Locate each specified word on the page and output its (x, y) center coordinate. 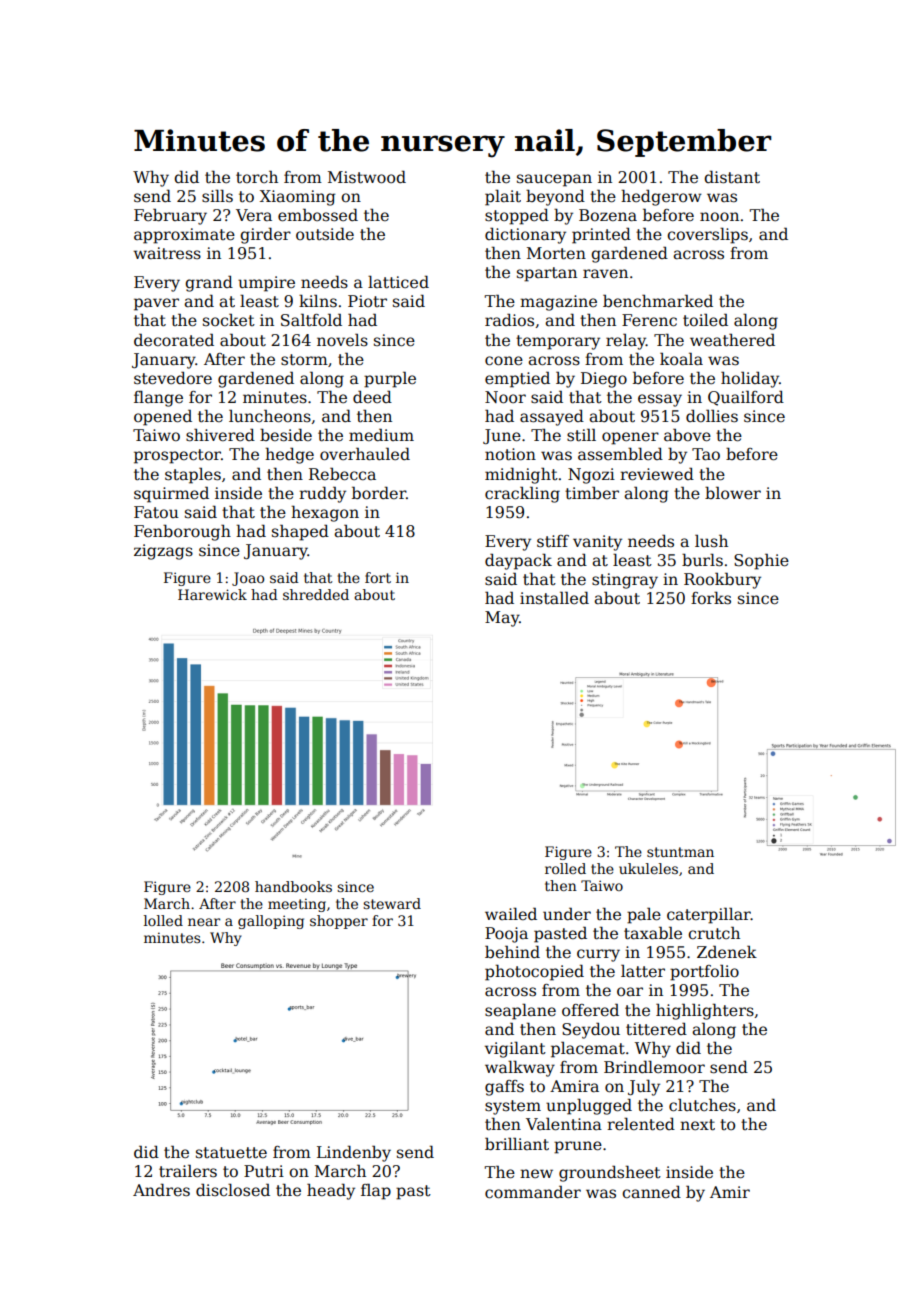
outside (325, 234)
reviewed (657, 474)
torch (257, 177)
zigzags (163, 552)
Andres (161, 1190)
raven (605, 273)
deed (372, 396)
